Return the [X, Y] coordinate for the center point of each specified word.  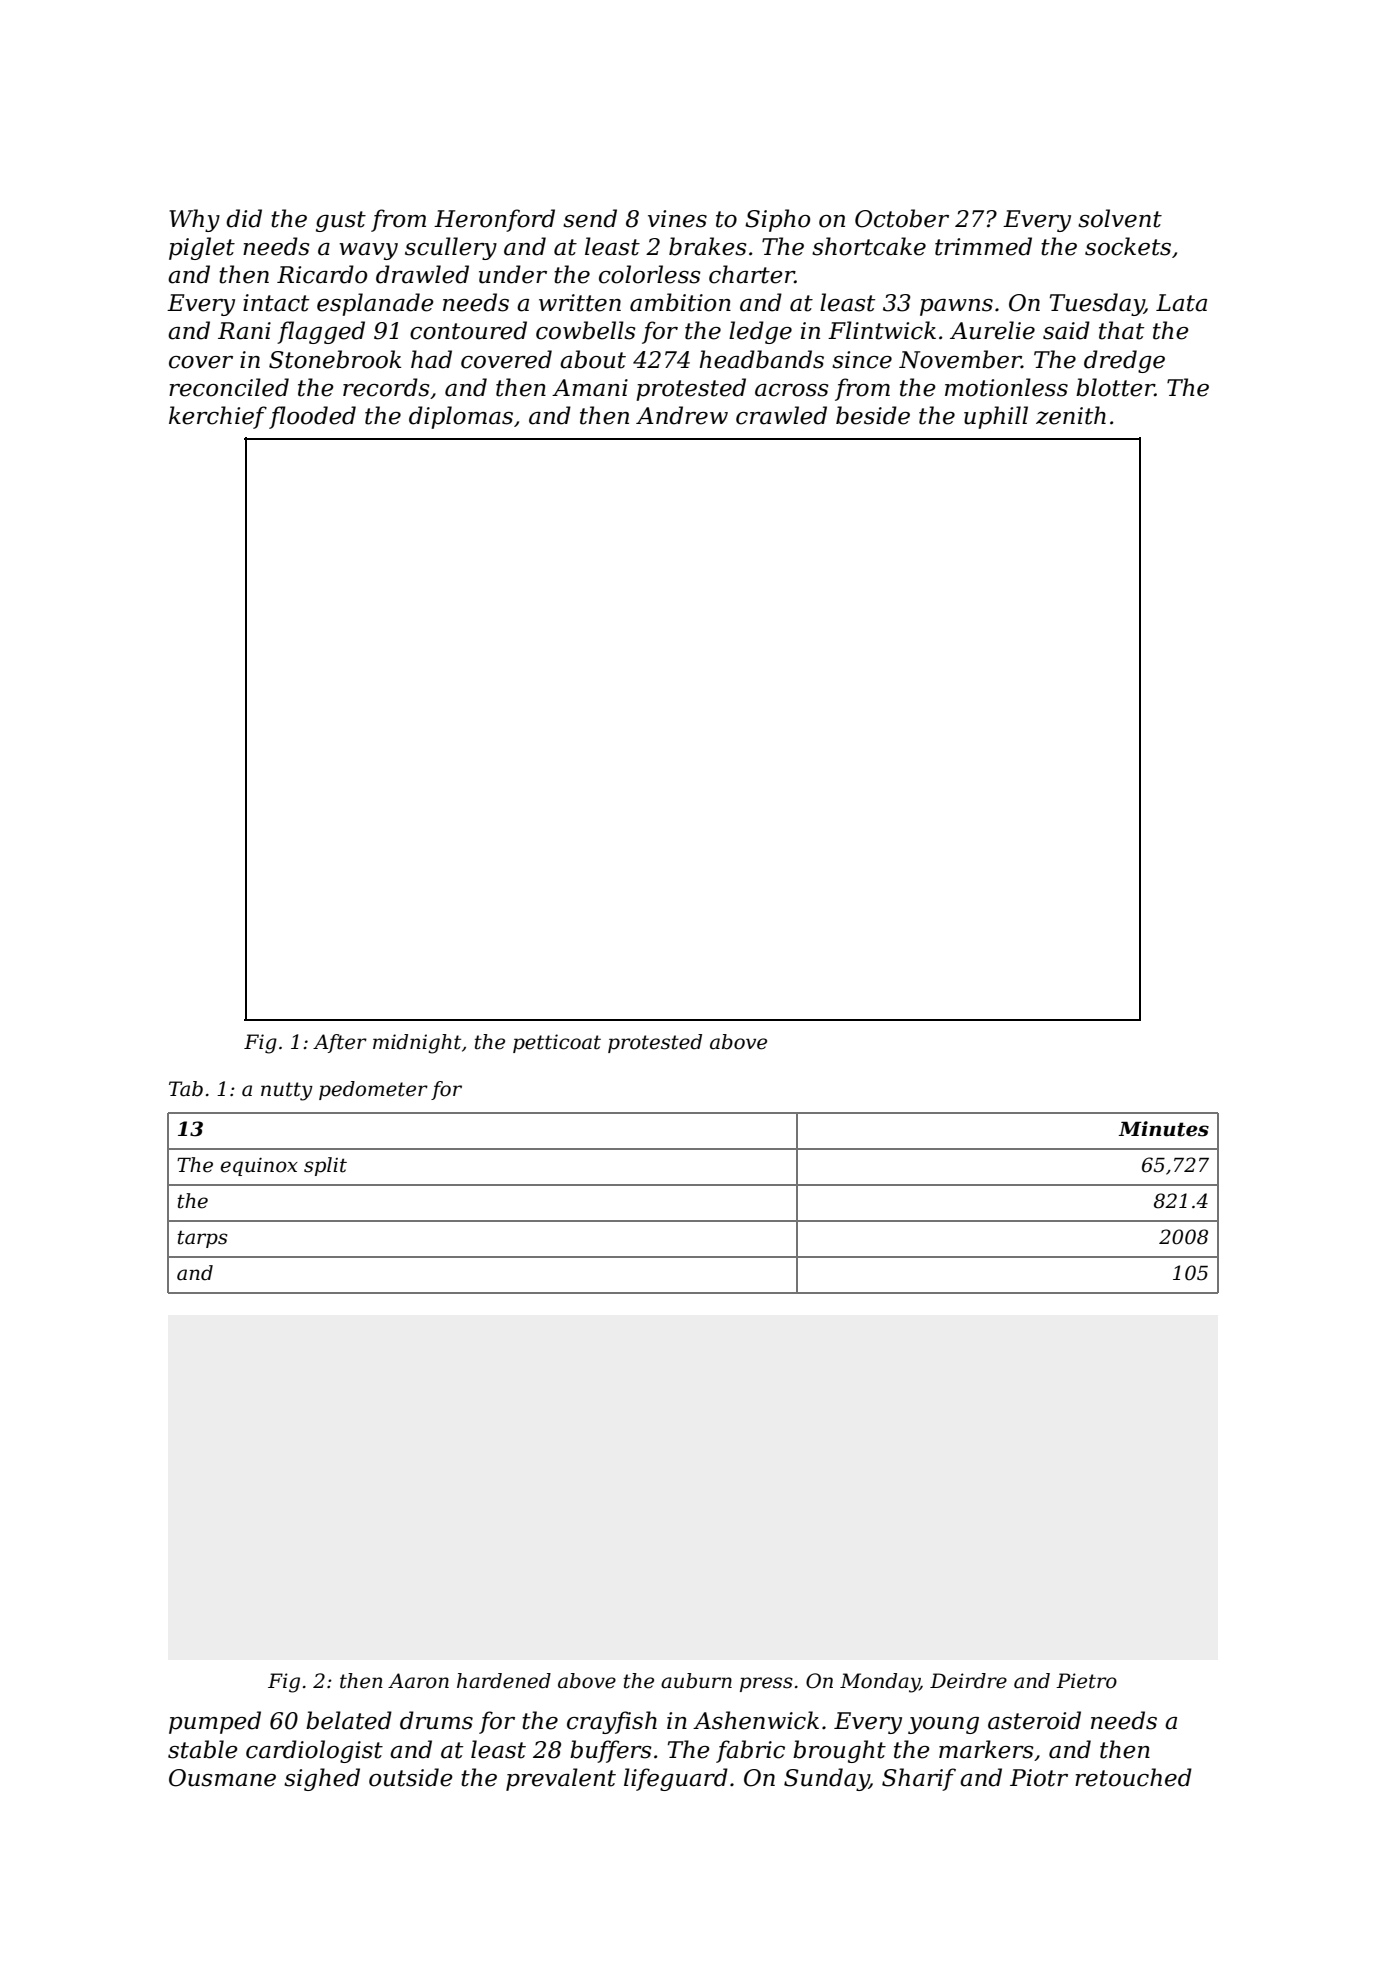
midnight [417, 1044]
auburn [696, 1681]
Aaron [418, 1681]
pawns [956, 307]
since [862, 360]
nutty [287, 1091]
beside [873, 415]
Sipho [777, 220]
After [340, 1043]
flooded [312, 417]
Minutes [1164, 1129]
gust [341, 221]
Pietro [1086, 1681]
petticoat [557, 1043]
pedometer [373, 1090]
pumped [215, 1722]
